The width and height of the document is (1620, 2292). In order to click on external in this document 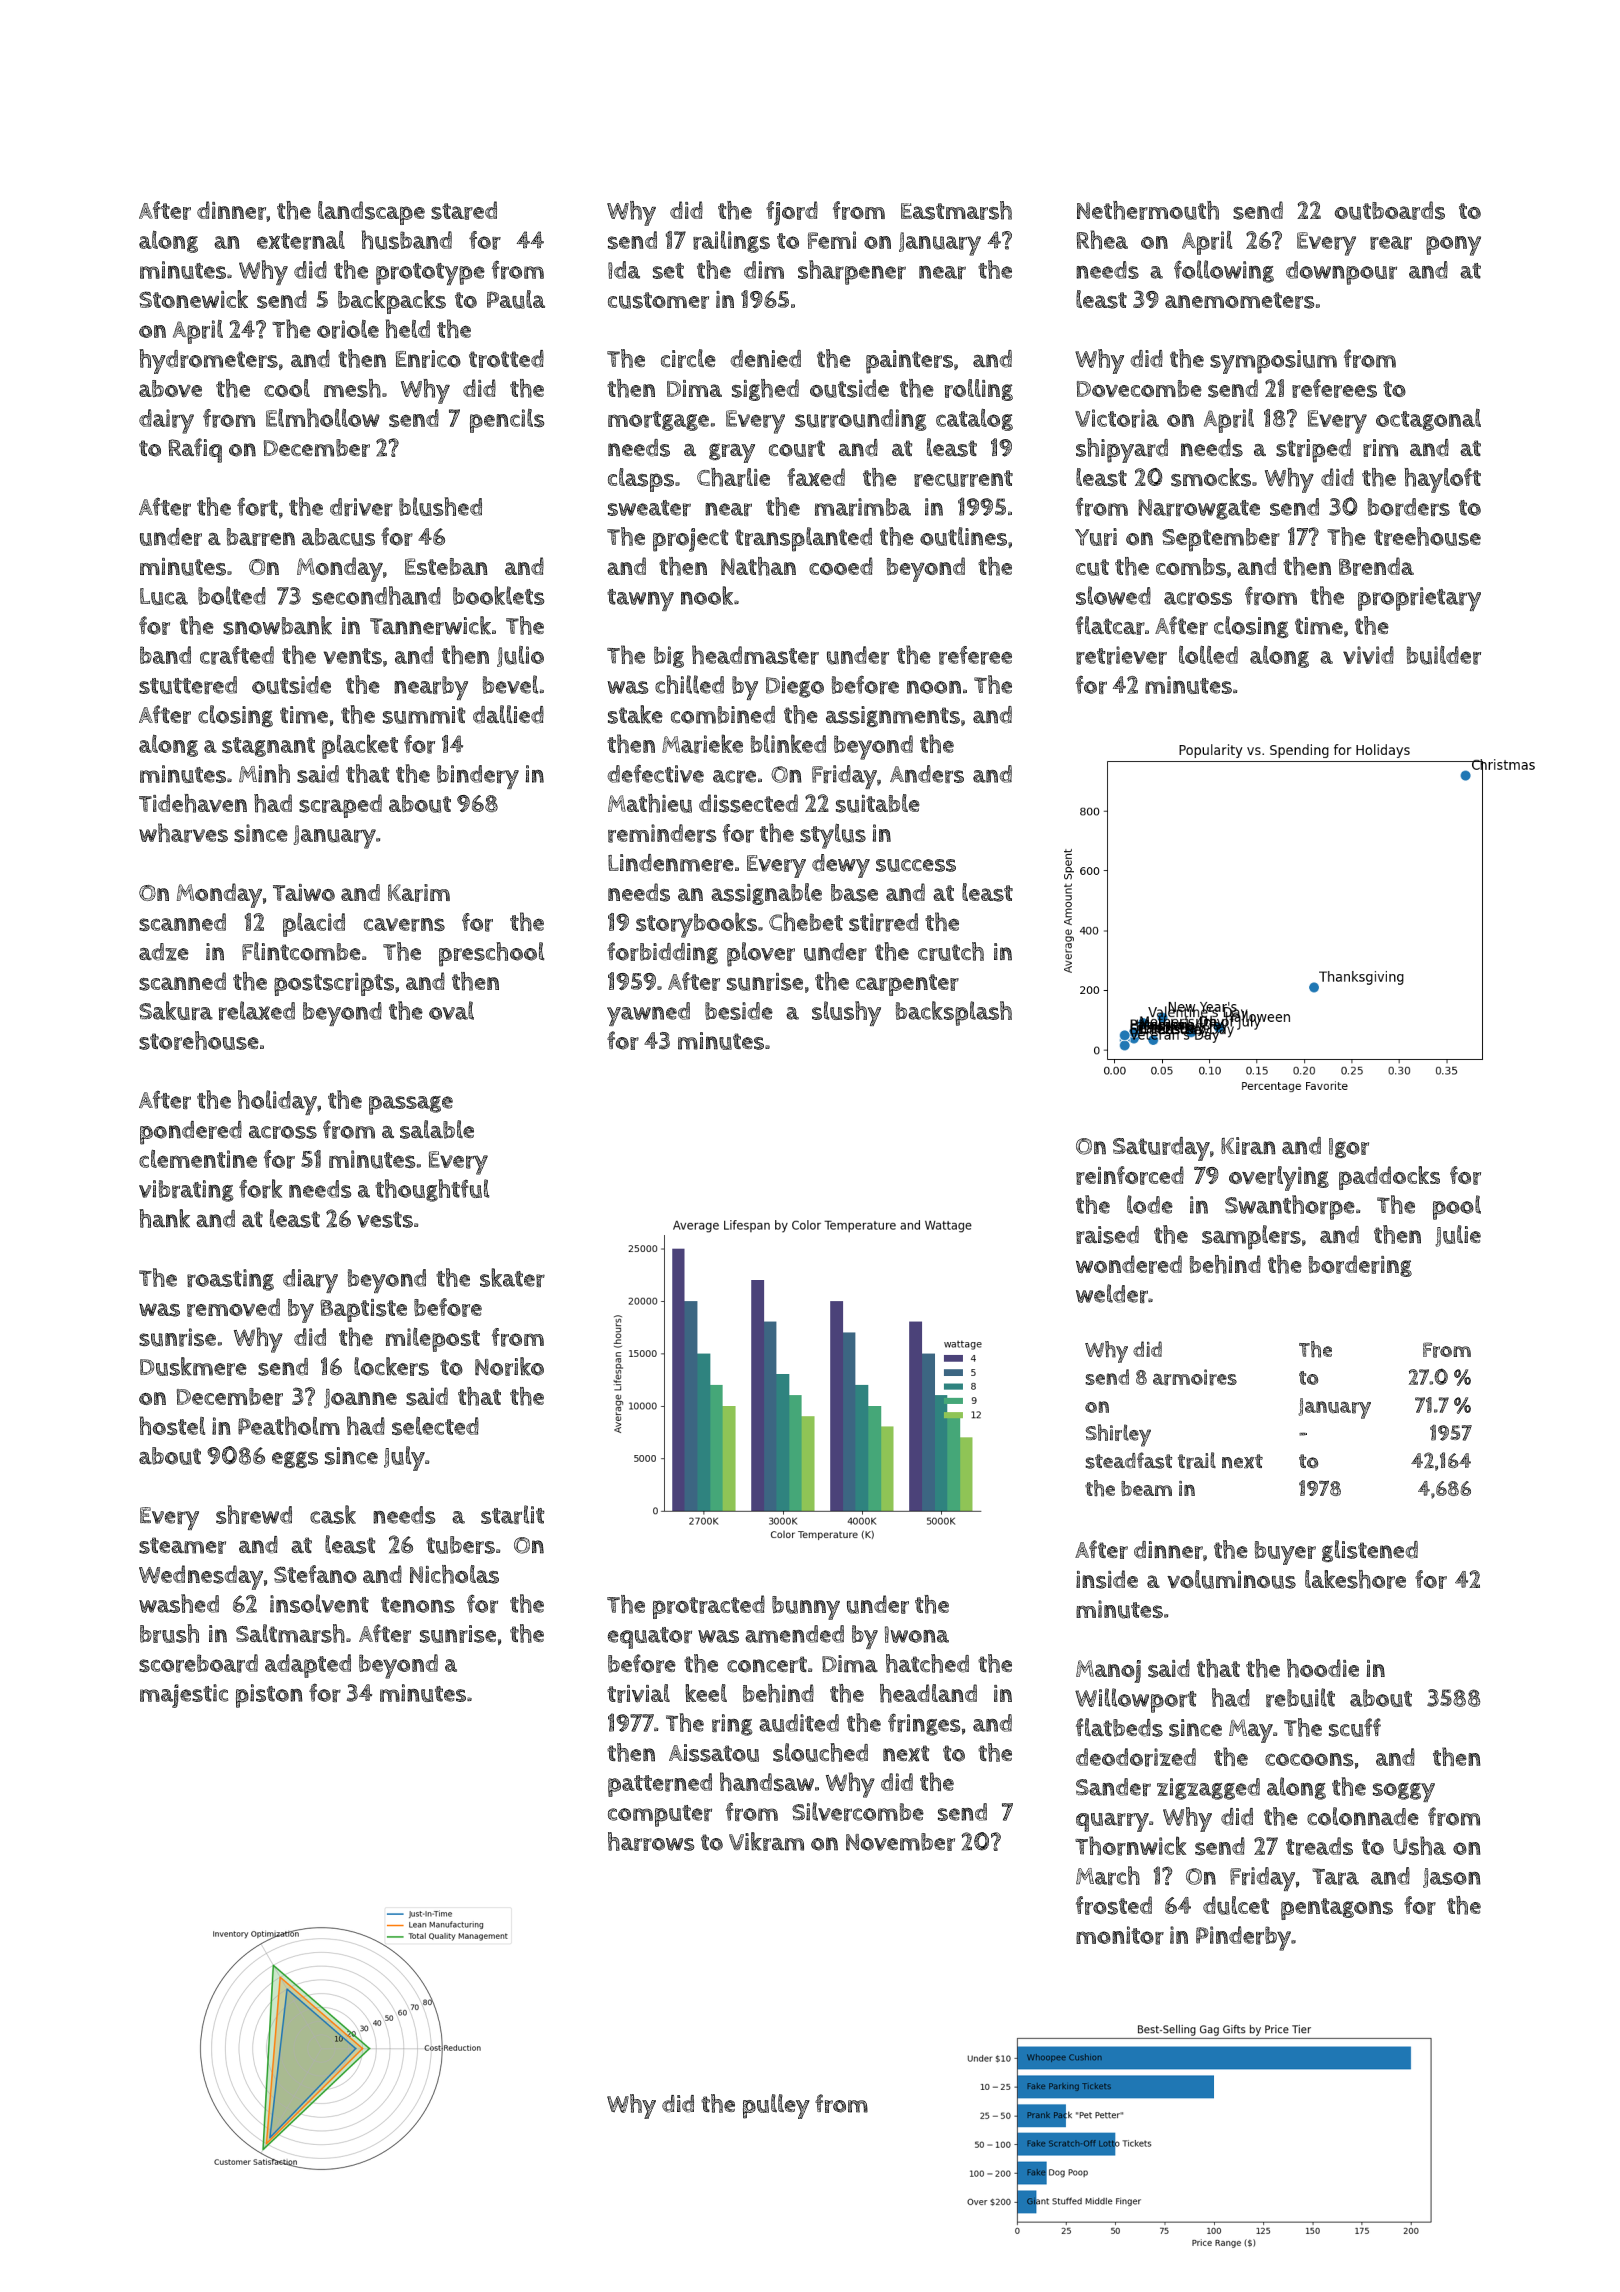, I will do `click(301, 240)`.
